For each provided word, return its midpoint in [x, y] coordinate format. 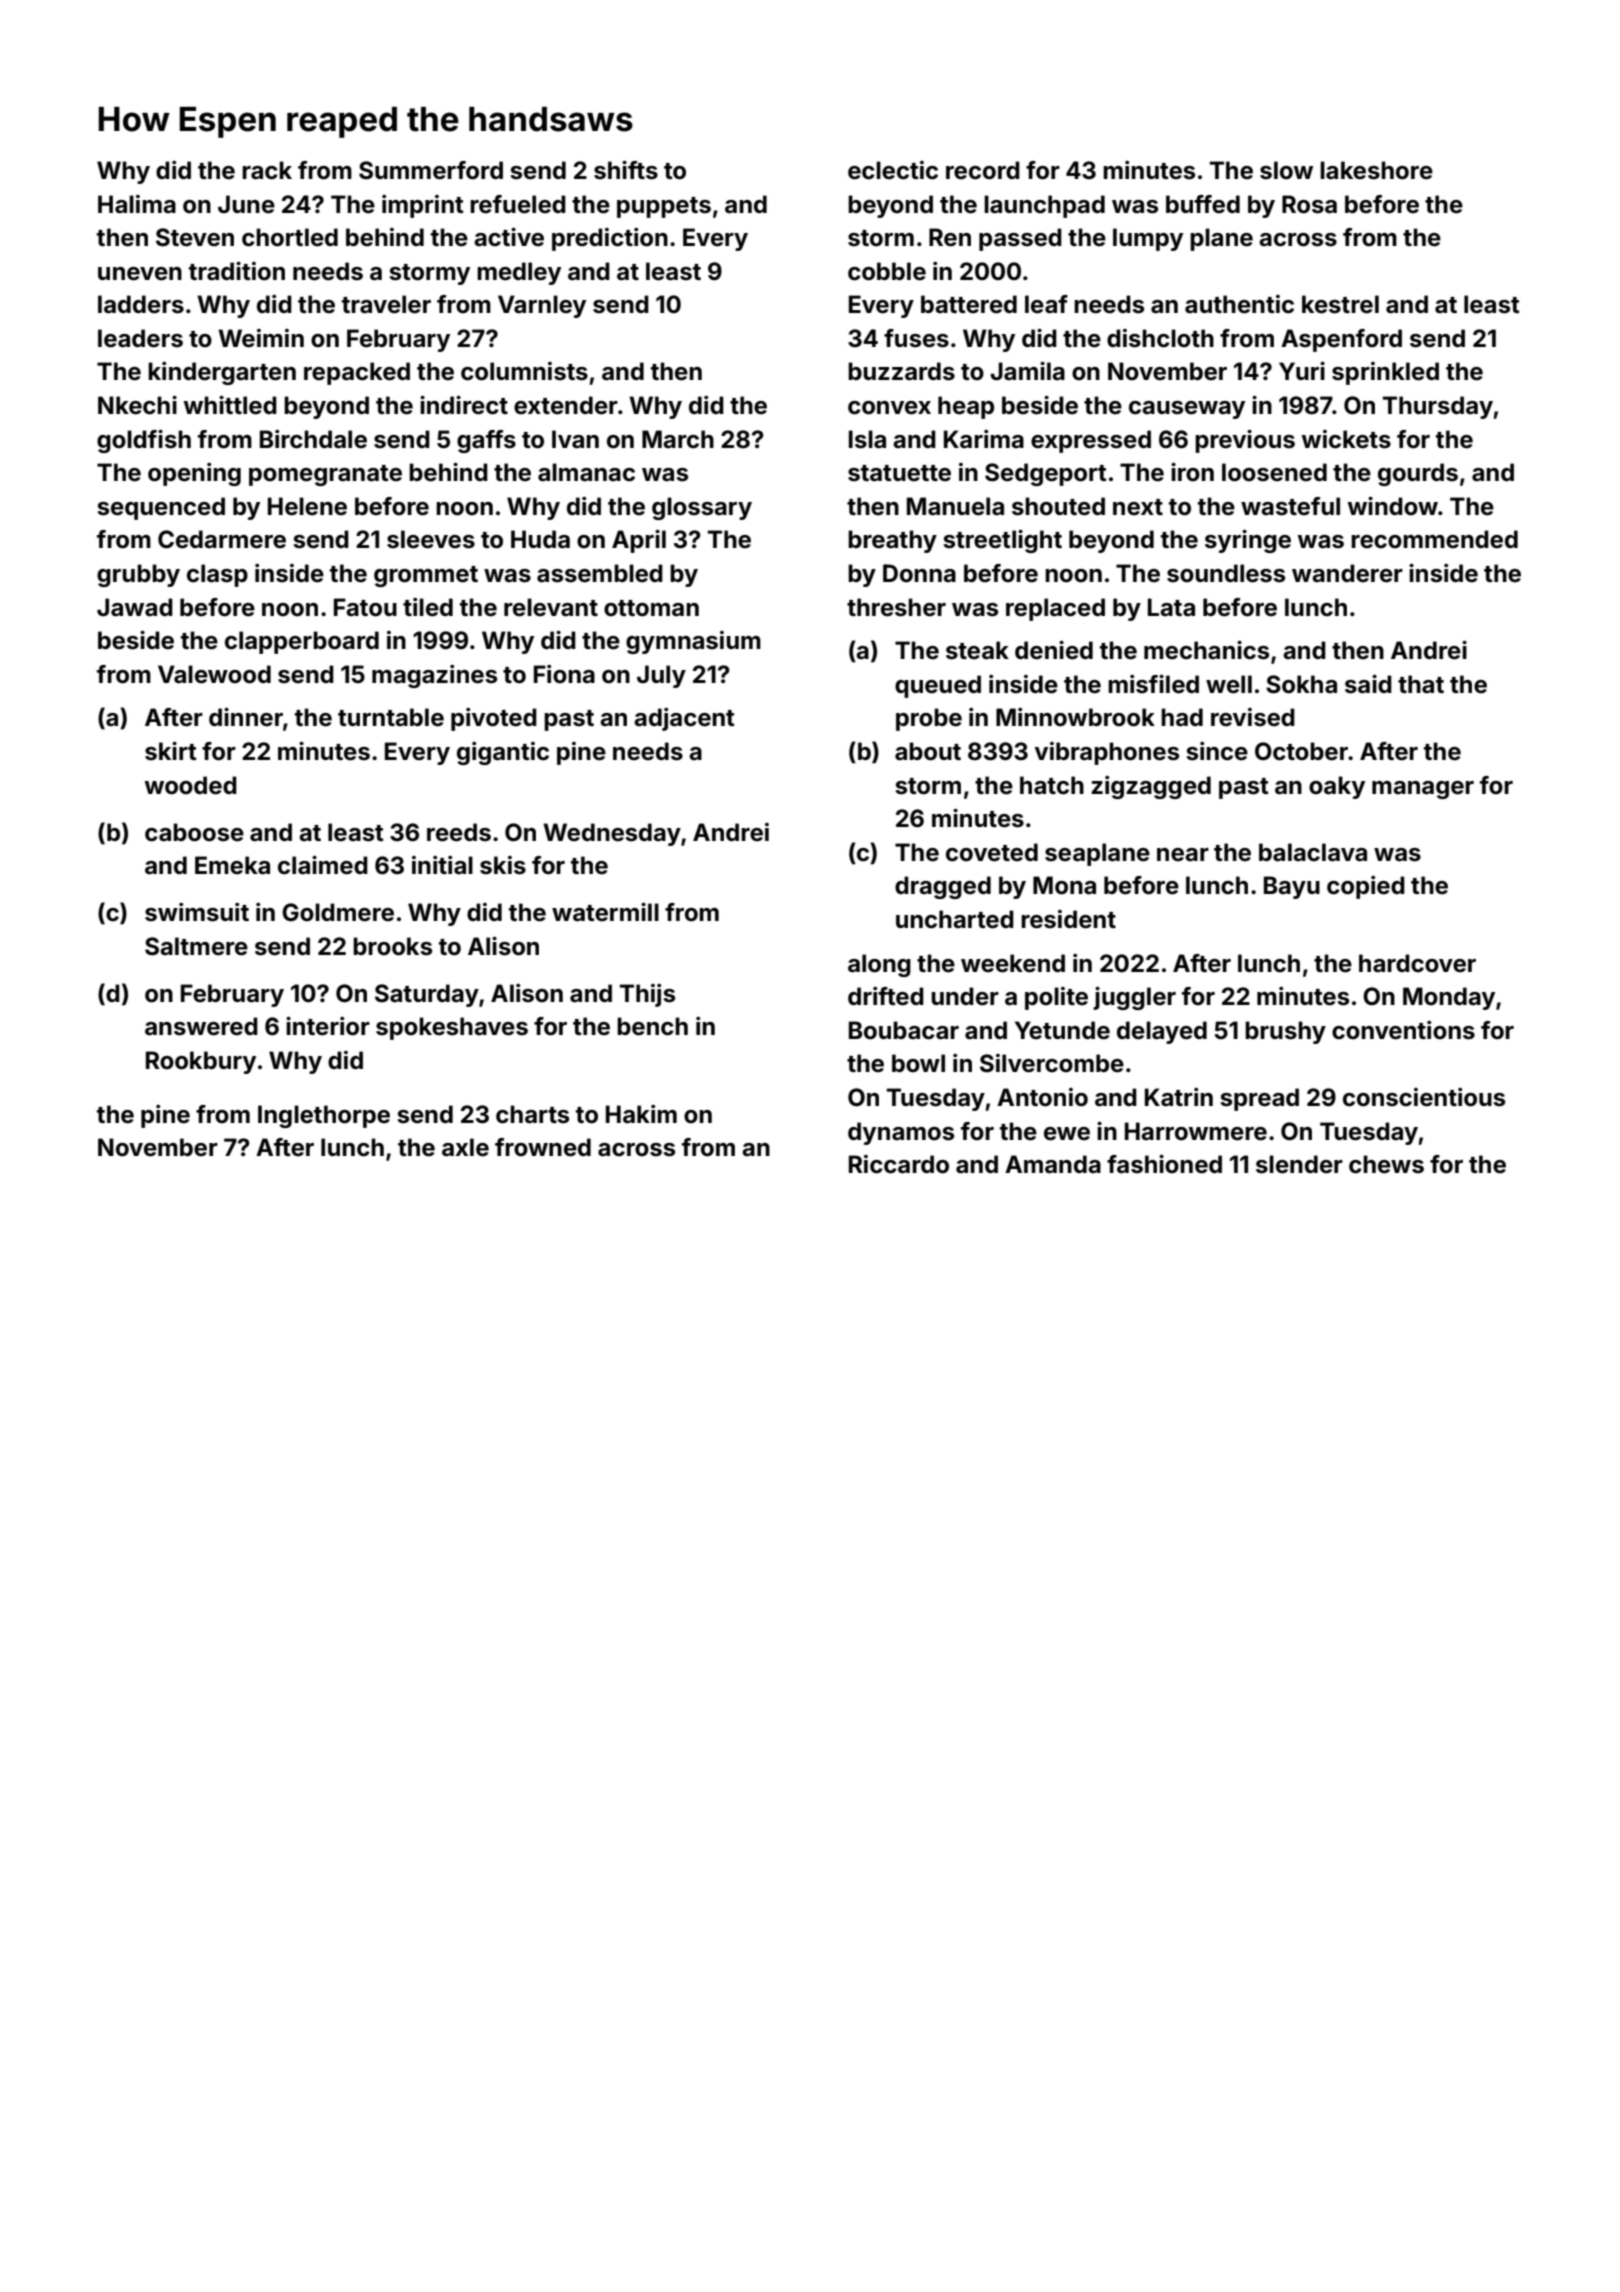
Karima [984, 439]
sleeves [431, 539]
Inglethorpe [324, 1116]
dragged [943, 887]
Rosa [1309, 204]
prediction [610, 239]
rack [267, 170]
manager [1423, 790]
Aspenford [1341, 340]
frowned [543, 1147]
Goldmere [338, 912]
